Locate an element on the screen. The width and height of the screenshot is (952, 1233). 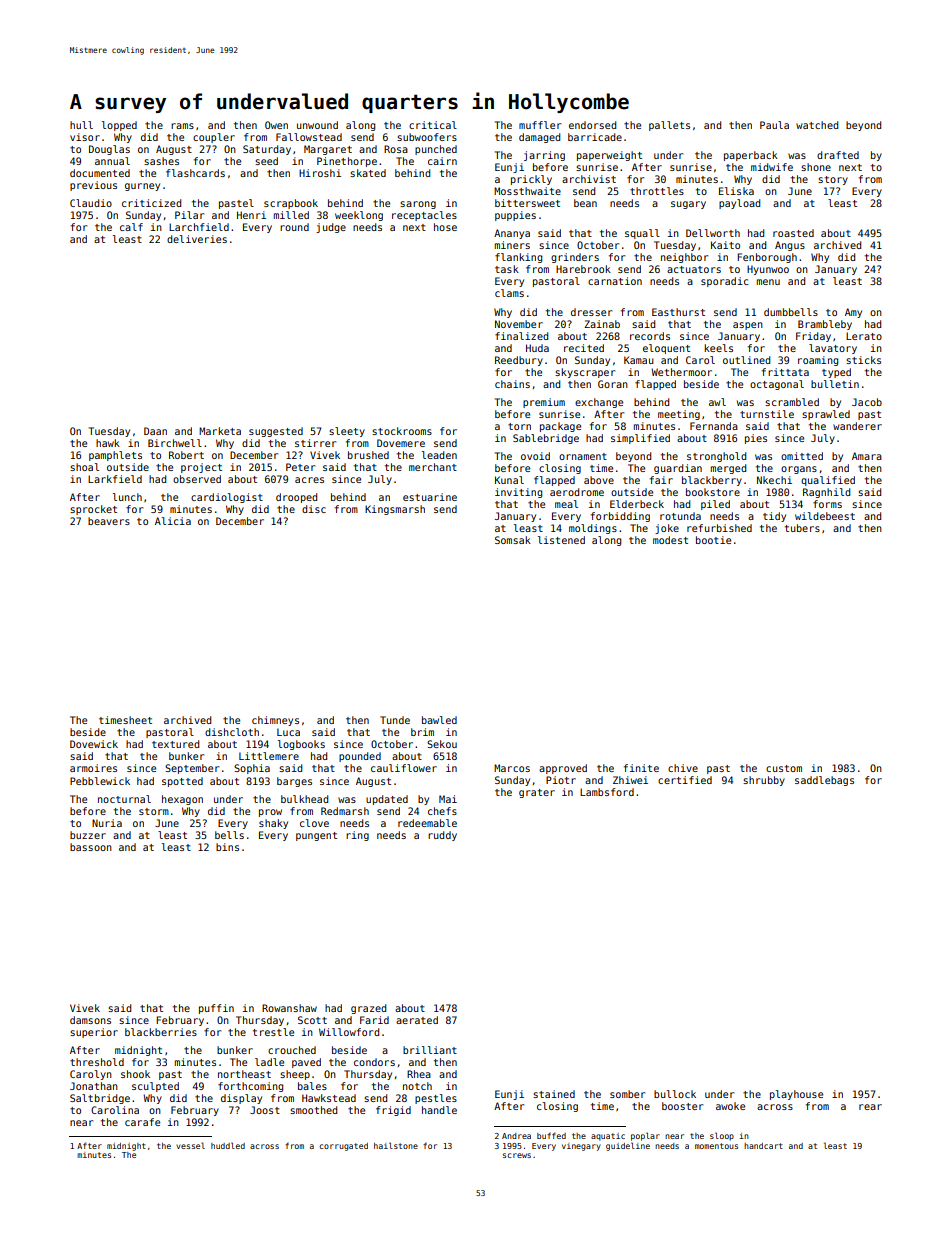
outlined is located at coordinates (746, 360).
